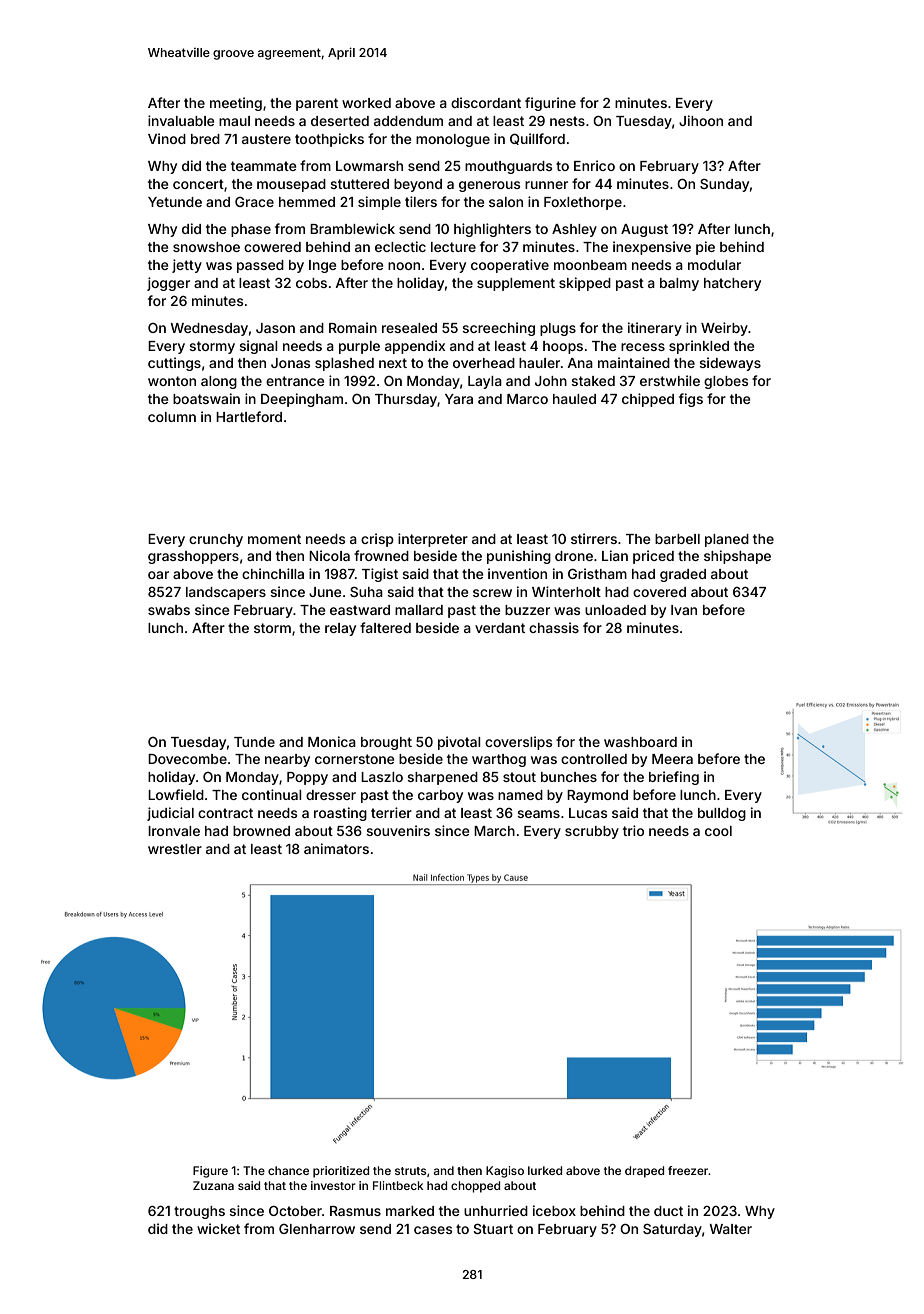 The width and height of the page is (924, 1314). I want to click on invaluable, so click(181, 120).
